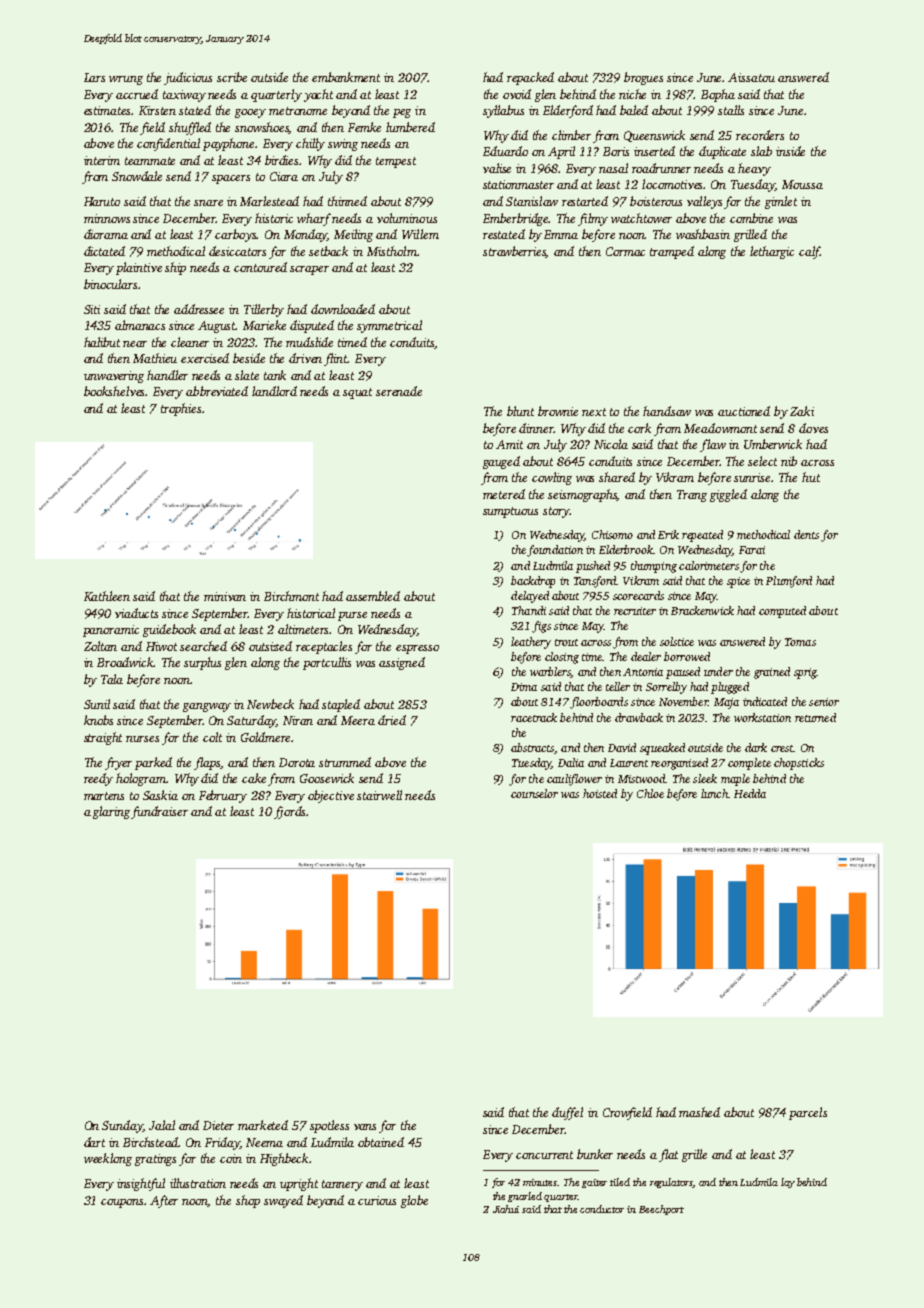  What do you see at coordinates (744, 411) in the screenshot?
I see `auctioned` at bounding box center [744, 411].
